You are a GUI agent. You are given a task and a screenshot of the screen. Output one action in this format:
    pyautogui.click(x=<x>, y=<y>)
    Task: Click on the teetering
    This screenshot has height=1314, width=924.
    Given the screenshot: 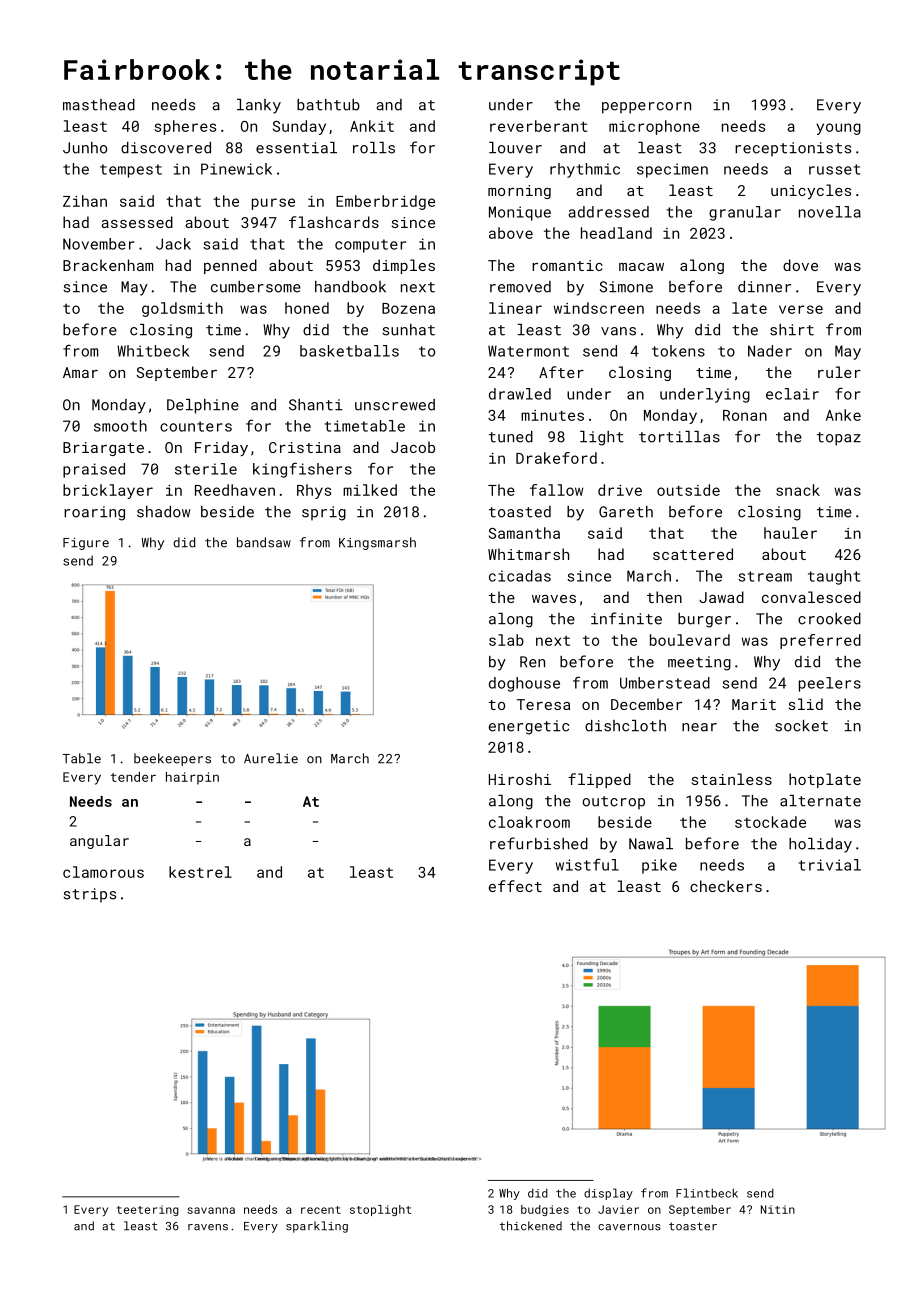 What is the action you would take?
    pyautogui.click(x=148, y=1210)
